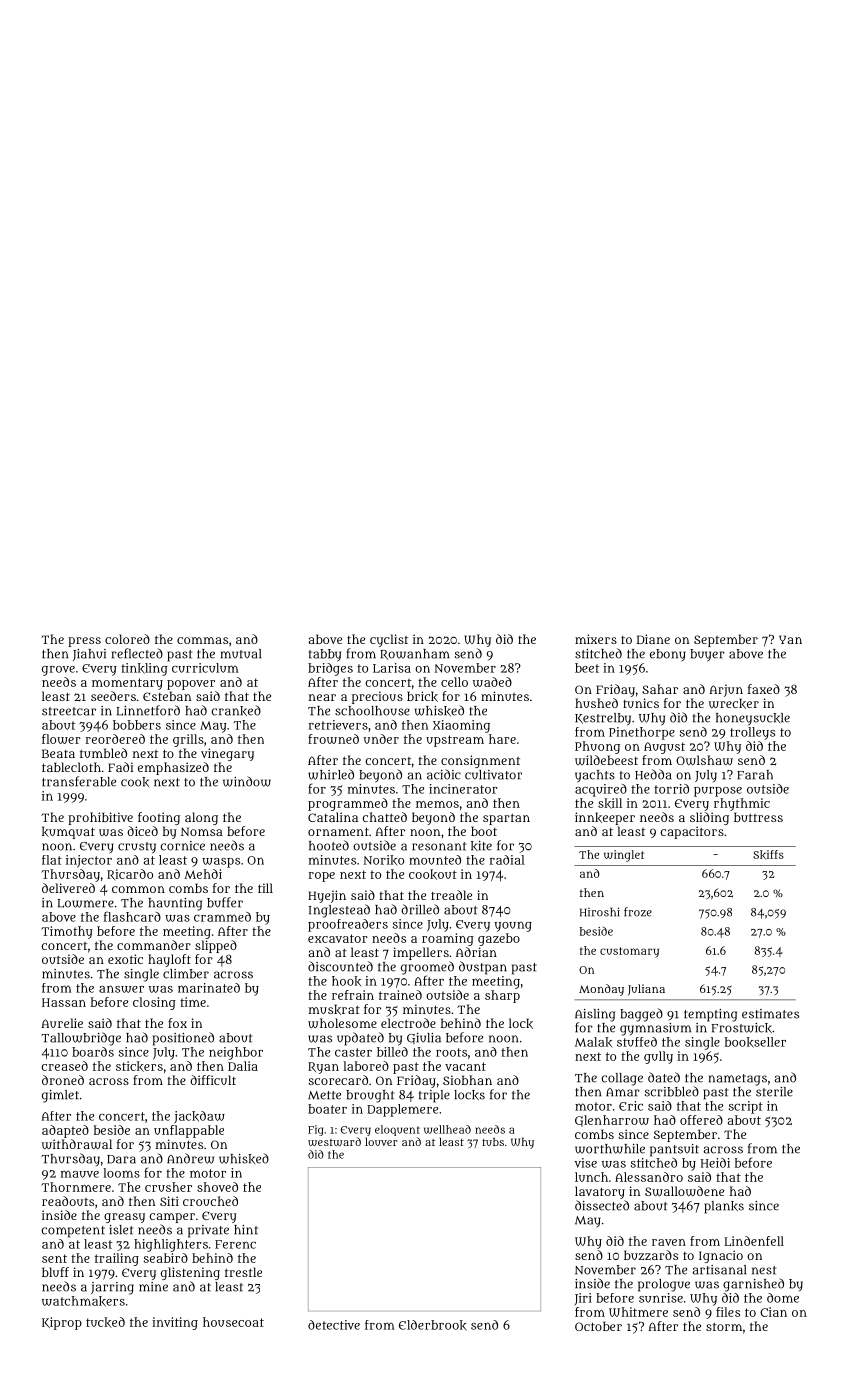 The height and width of the image is (1400, 849). I want to click on buzzards, so click(651, 1255).
